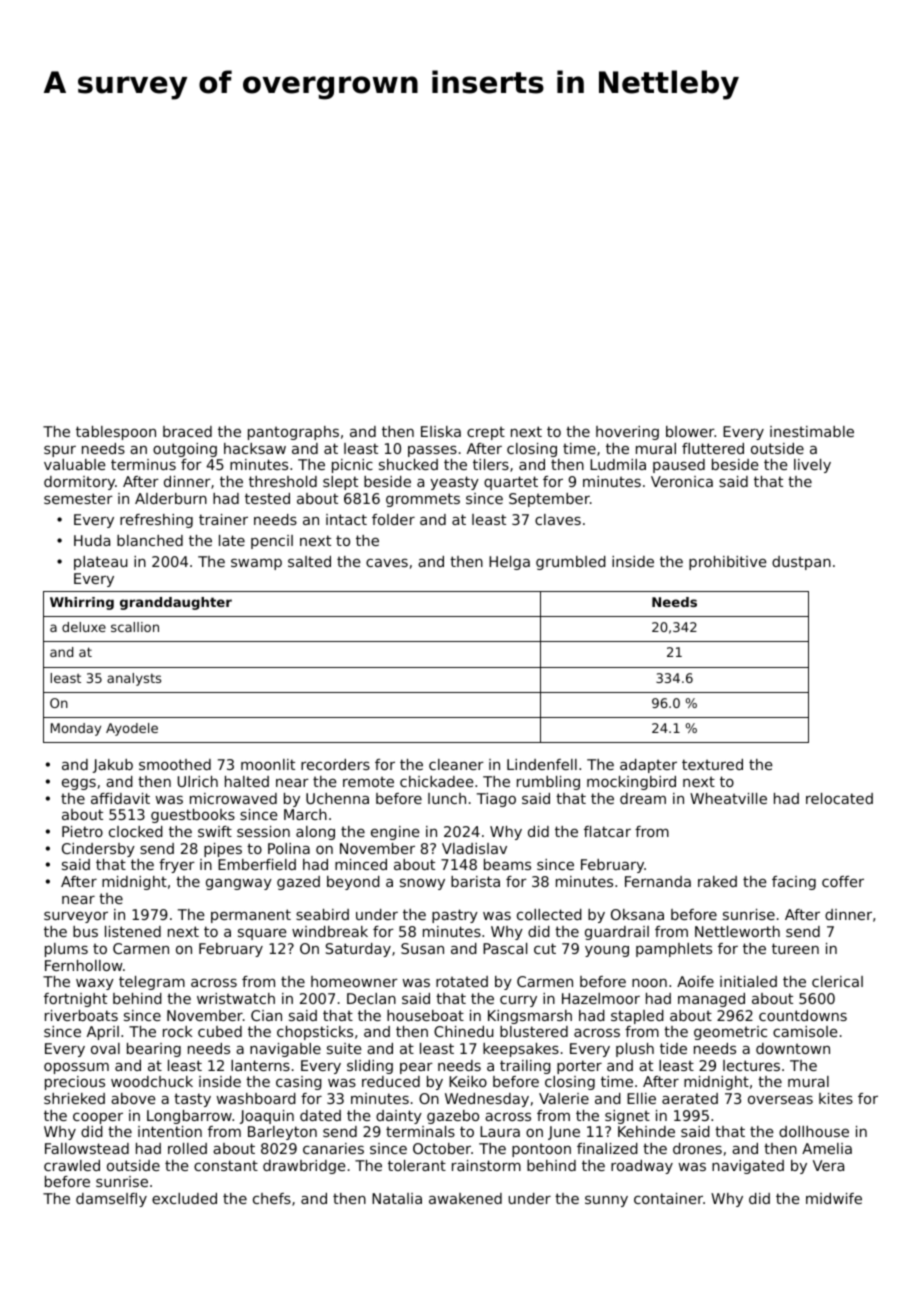 The image size is (924, 1308). Describe the element at coordinates (549, 914) in the screenshot. I see `collected` at that location.
